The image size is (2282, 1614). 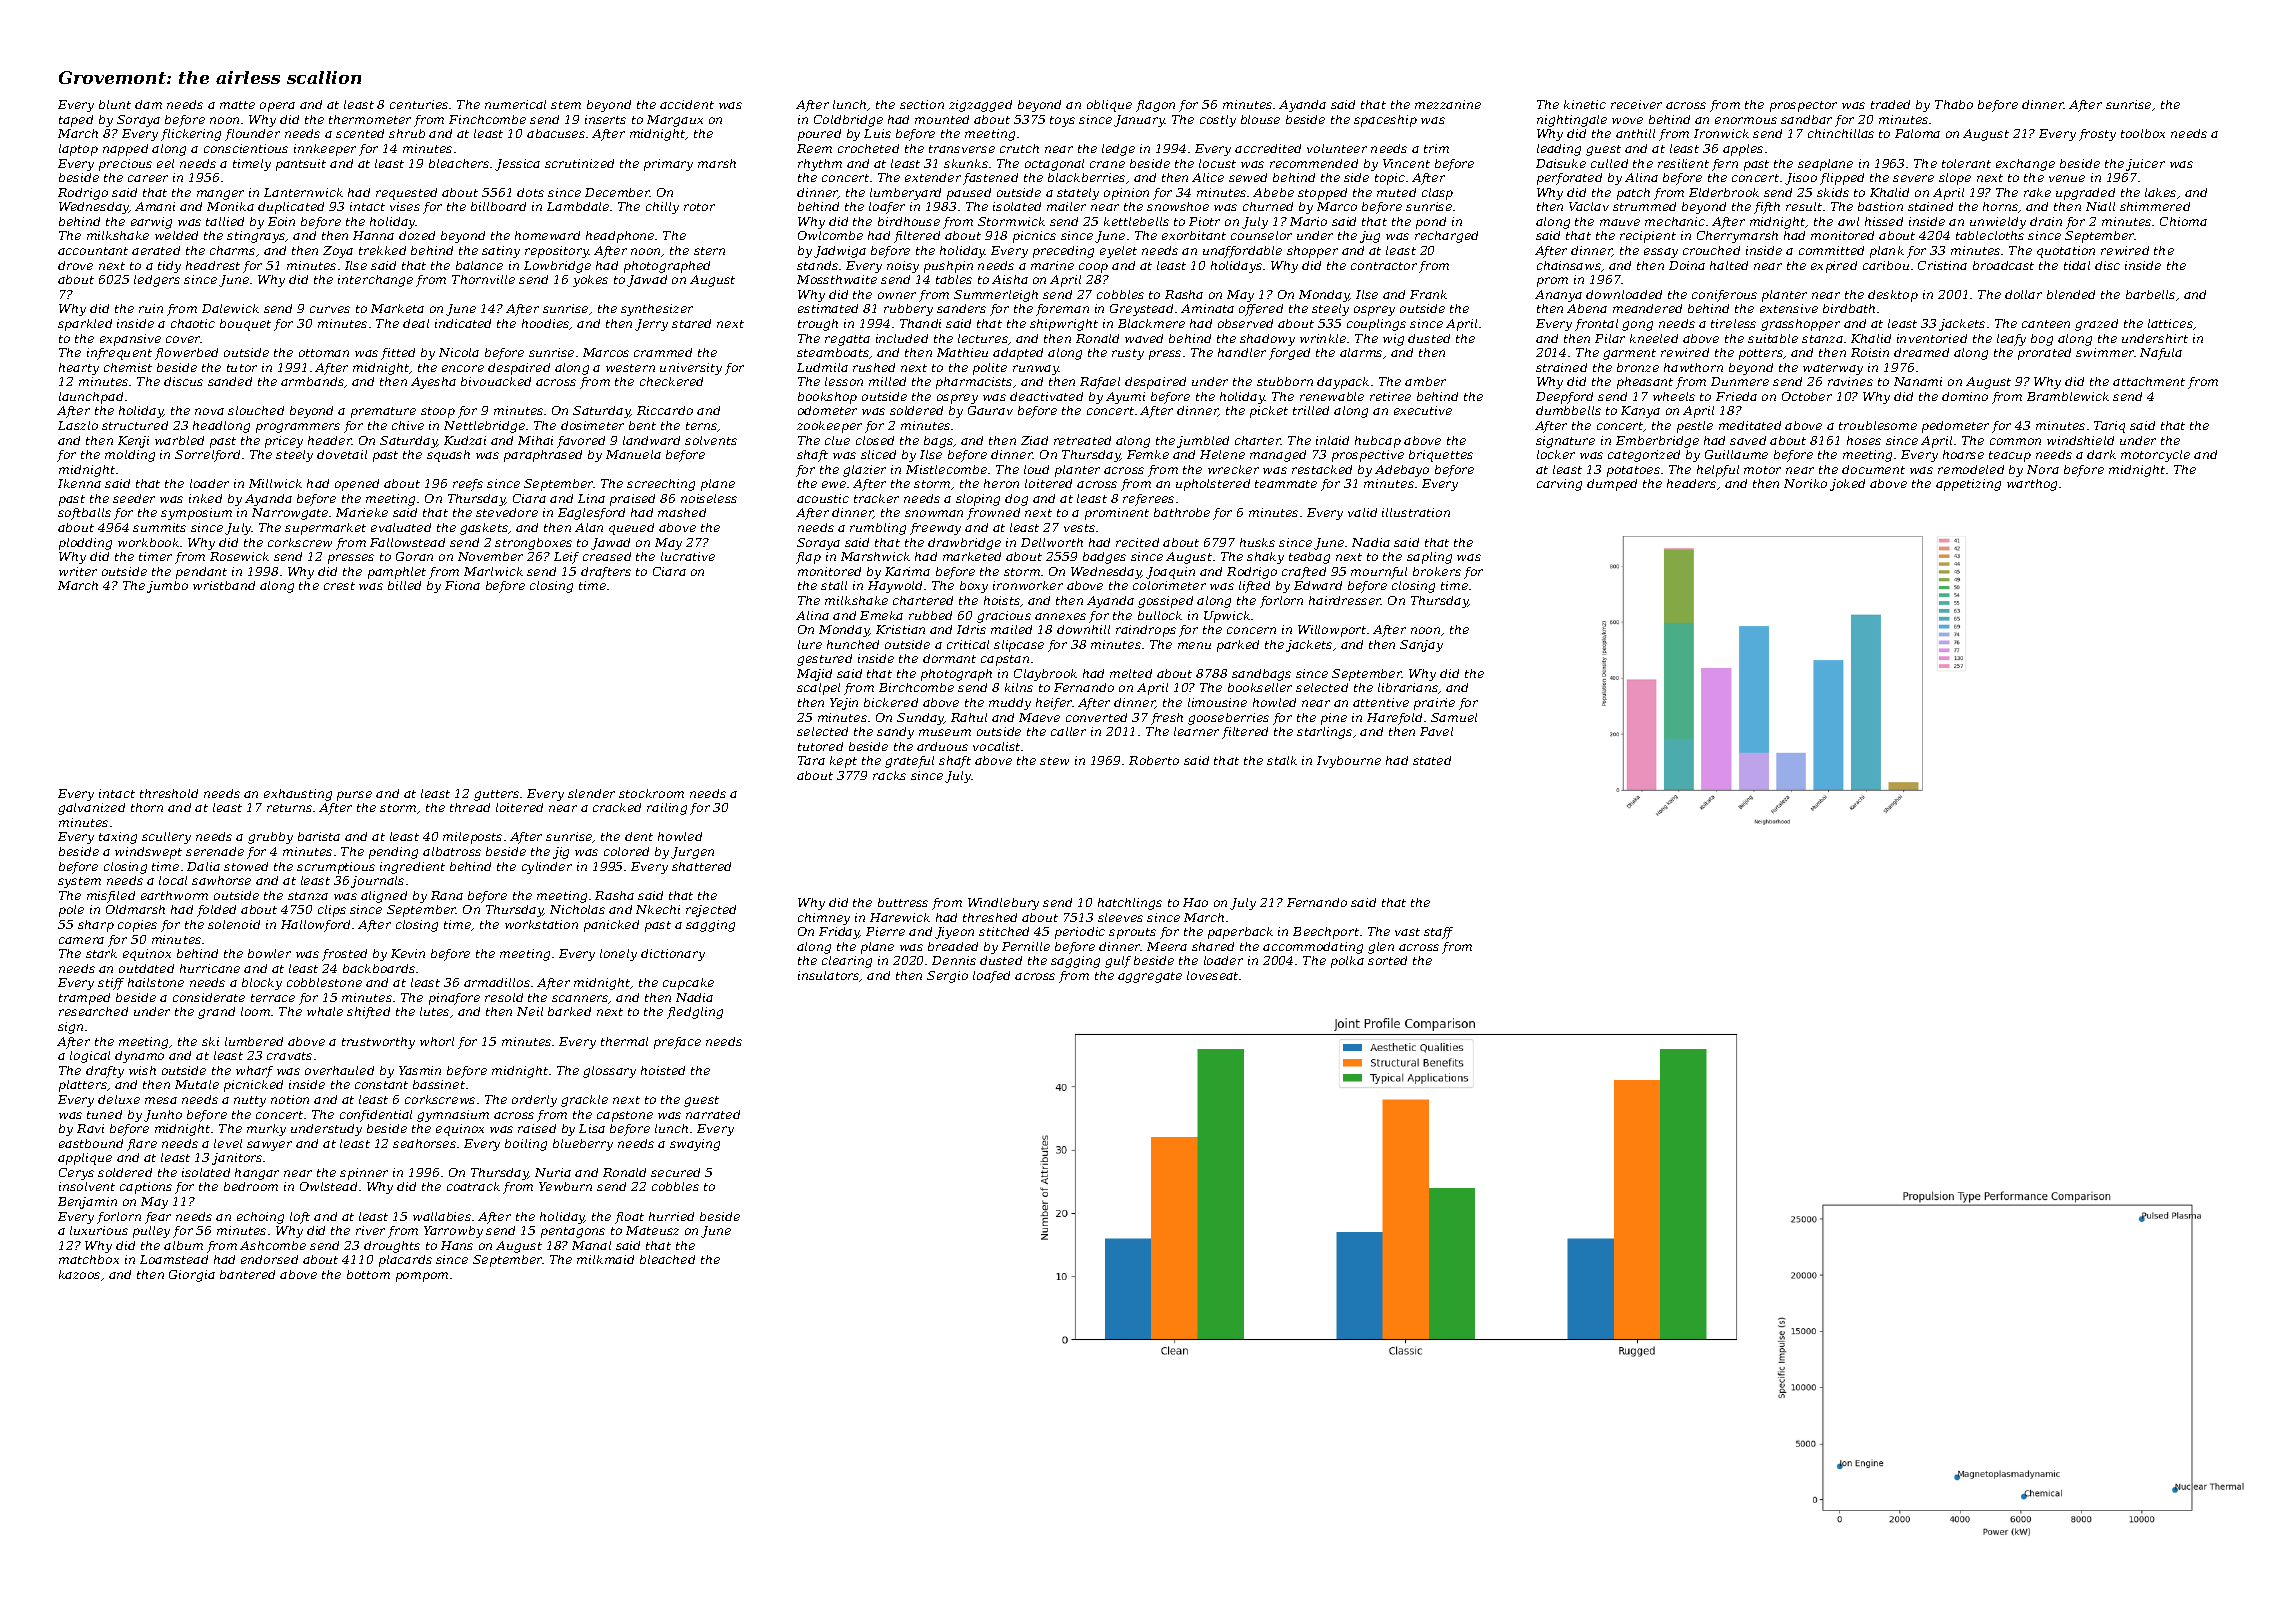 I want to click on apples, so click(x=1743, y=150).
